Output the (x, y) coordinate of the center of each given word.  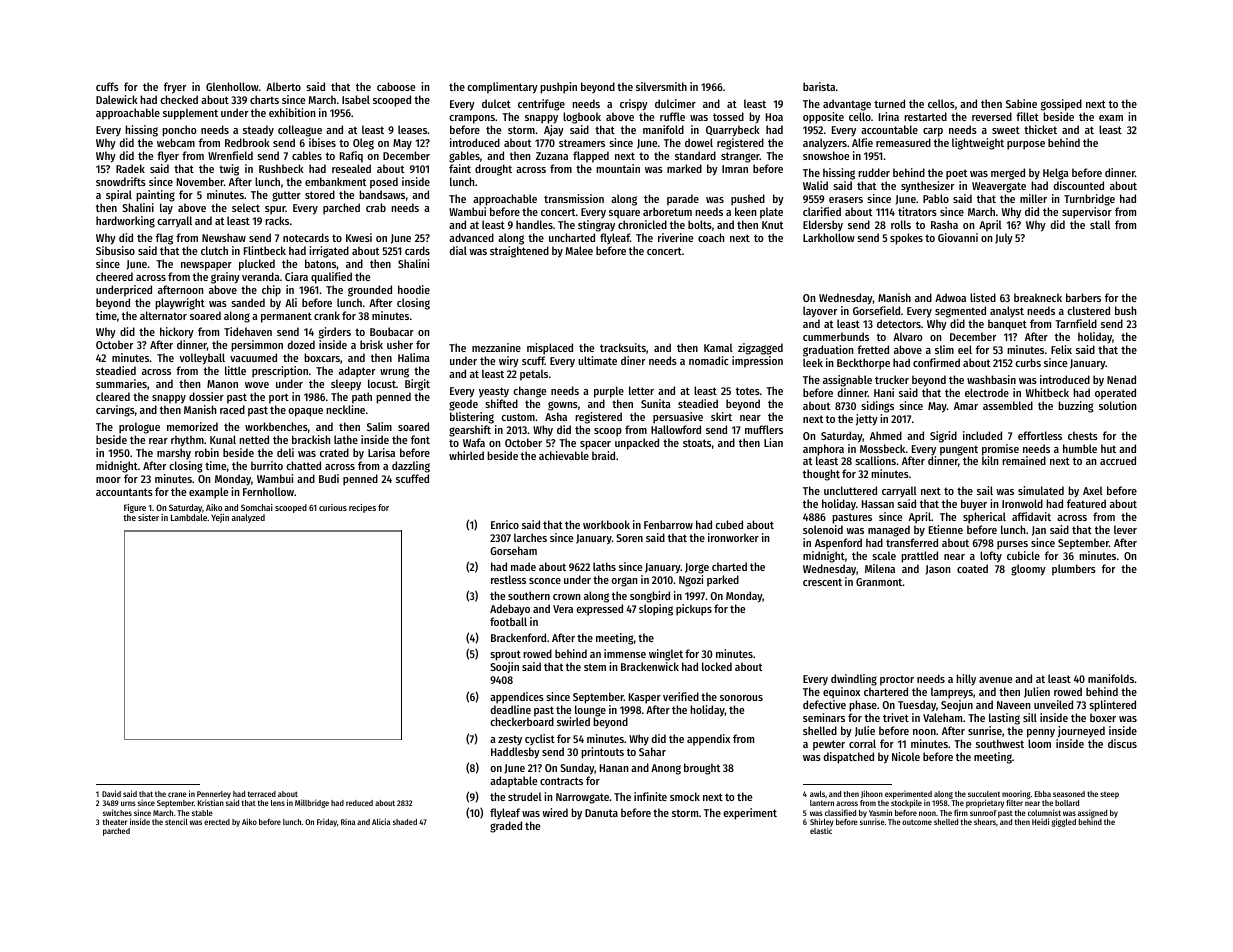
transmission (574, 198)
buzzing (1076, 407)
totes (748, 391)
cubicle (1023, 555)
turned (889, 103)
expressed (599, 610)
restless (508, 579)
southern (529, 595)
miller (1033, 198)
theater (115, 822)
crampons (472, 119)
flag (164, 239)
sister (148, 517)
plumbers (1074, 570)
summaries (121, 383)
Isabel (356, 99)
